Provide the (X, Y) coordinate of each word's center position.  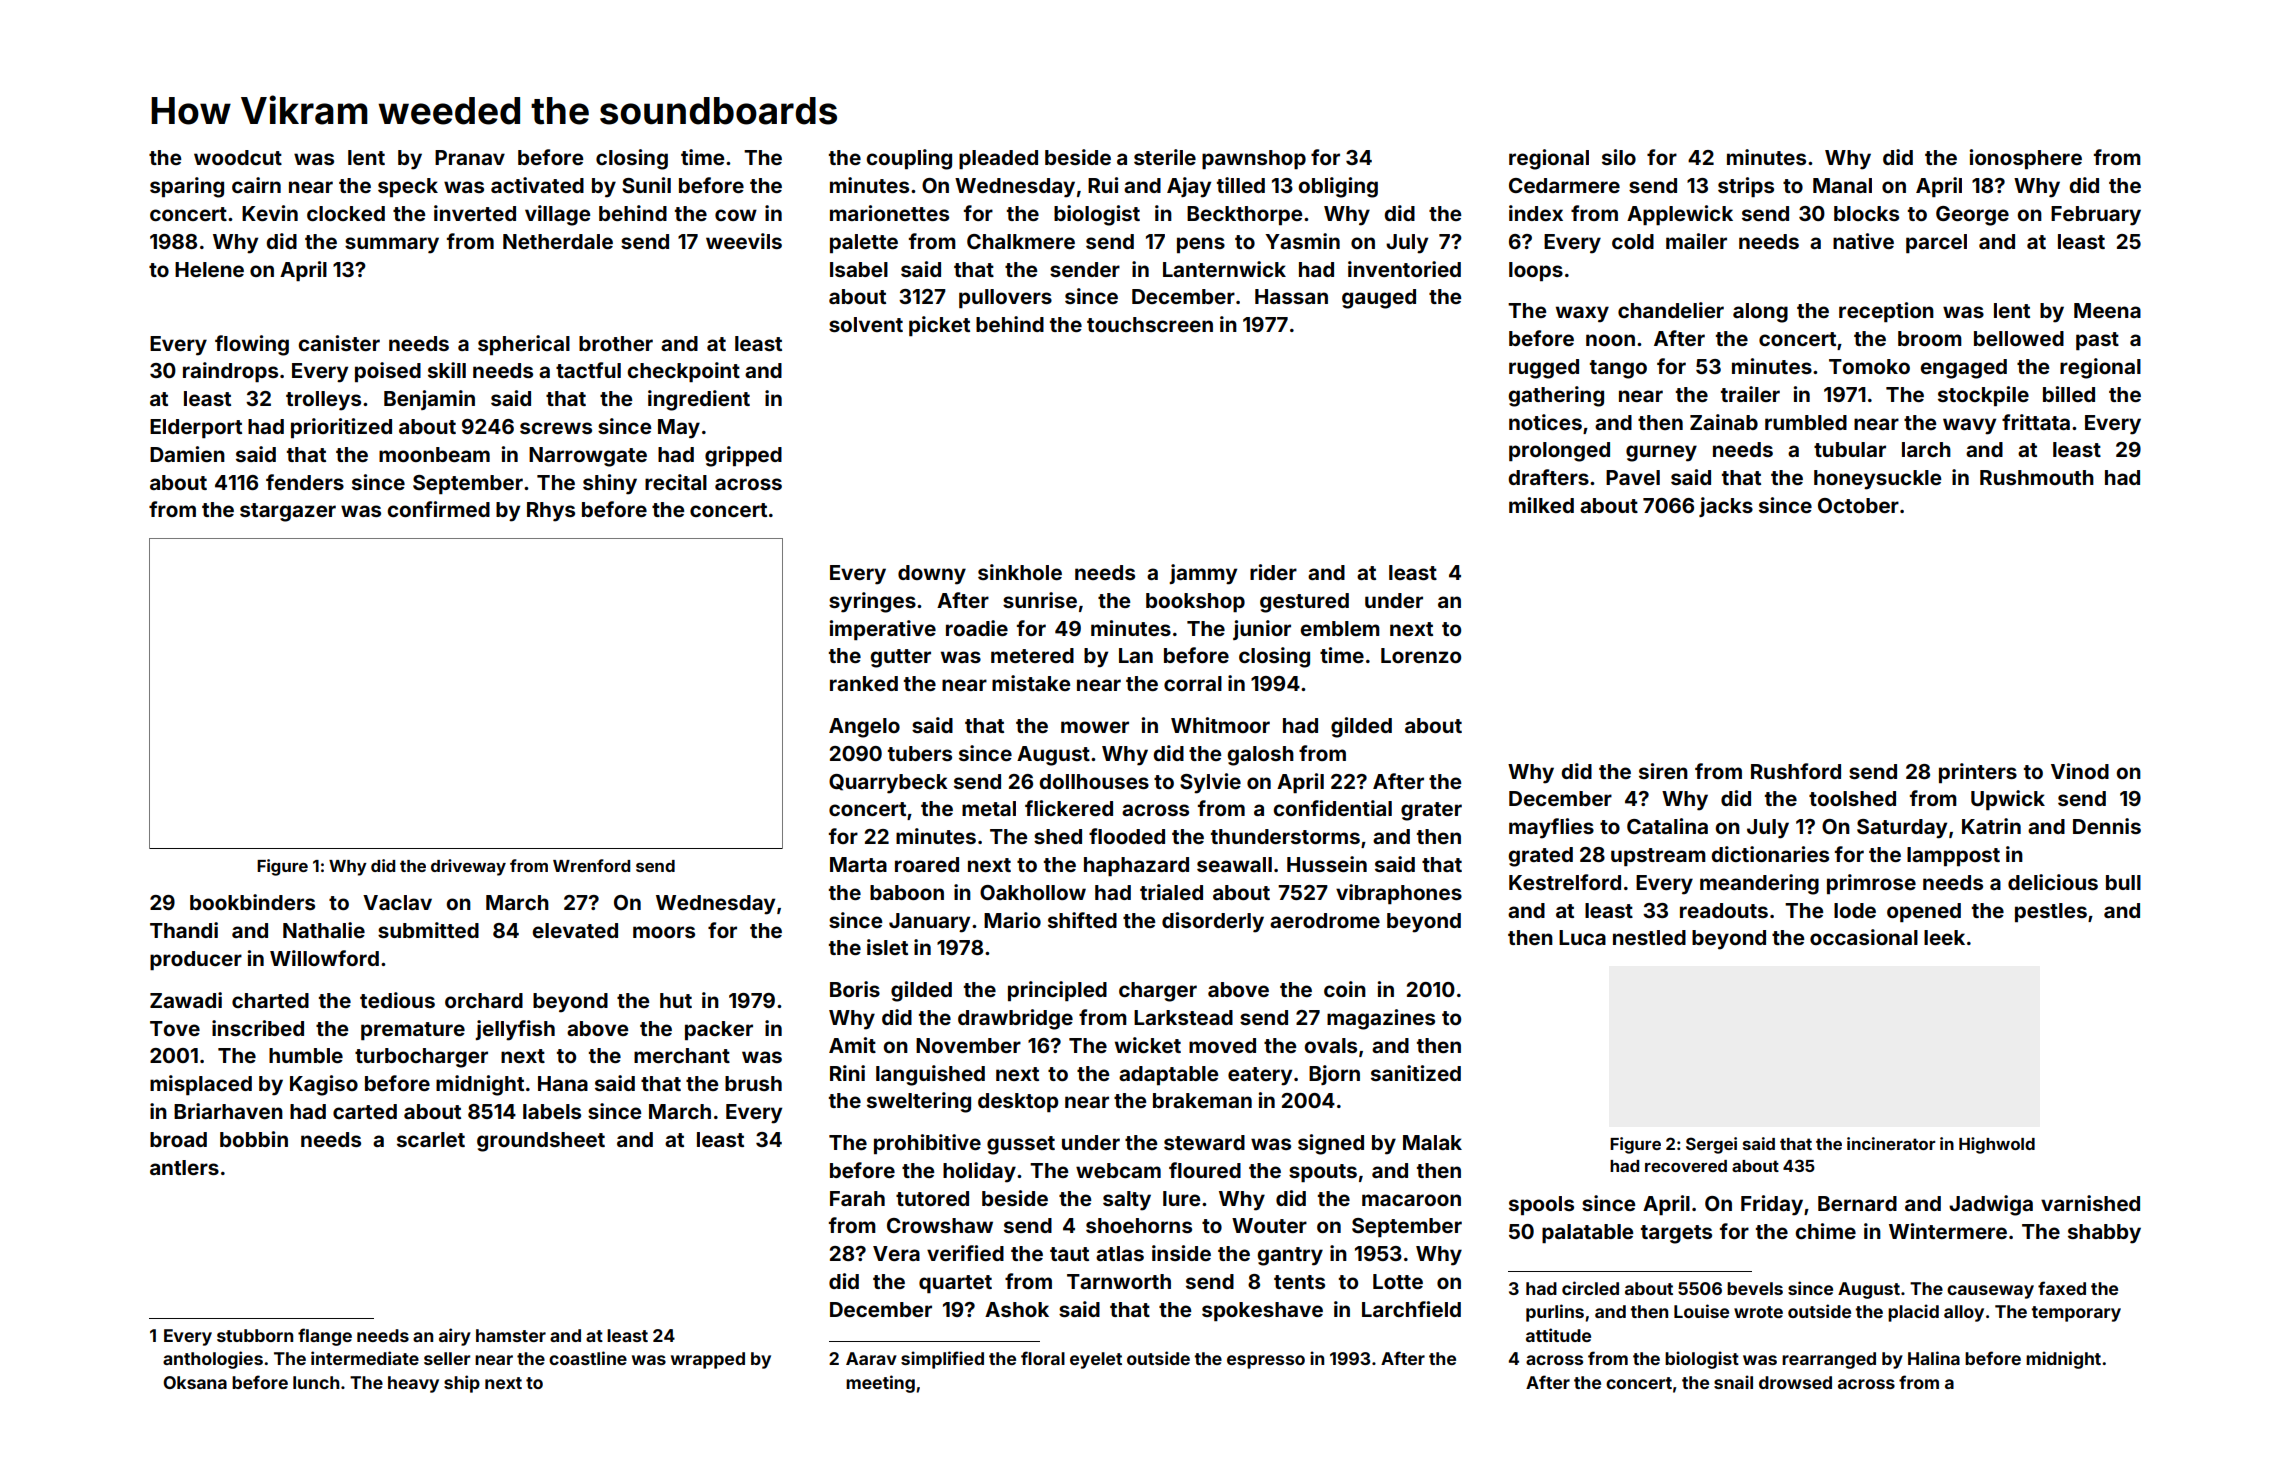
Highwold (1997, 1145)
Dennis (2107, 826)
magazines (1381, 1019)
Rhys (551, 512)
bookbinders (252, 902)
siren (1663, 771)
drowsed (1795, 1382)
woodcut (238, 157)
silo (1619, 157)
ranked (864, 683)
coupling (909, 159)
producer (196, 960)
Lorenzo (1421, 655)
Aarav (871, 1358)
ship (462, 1384)
